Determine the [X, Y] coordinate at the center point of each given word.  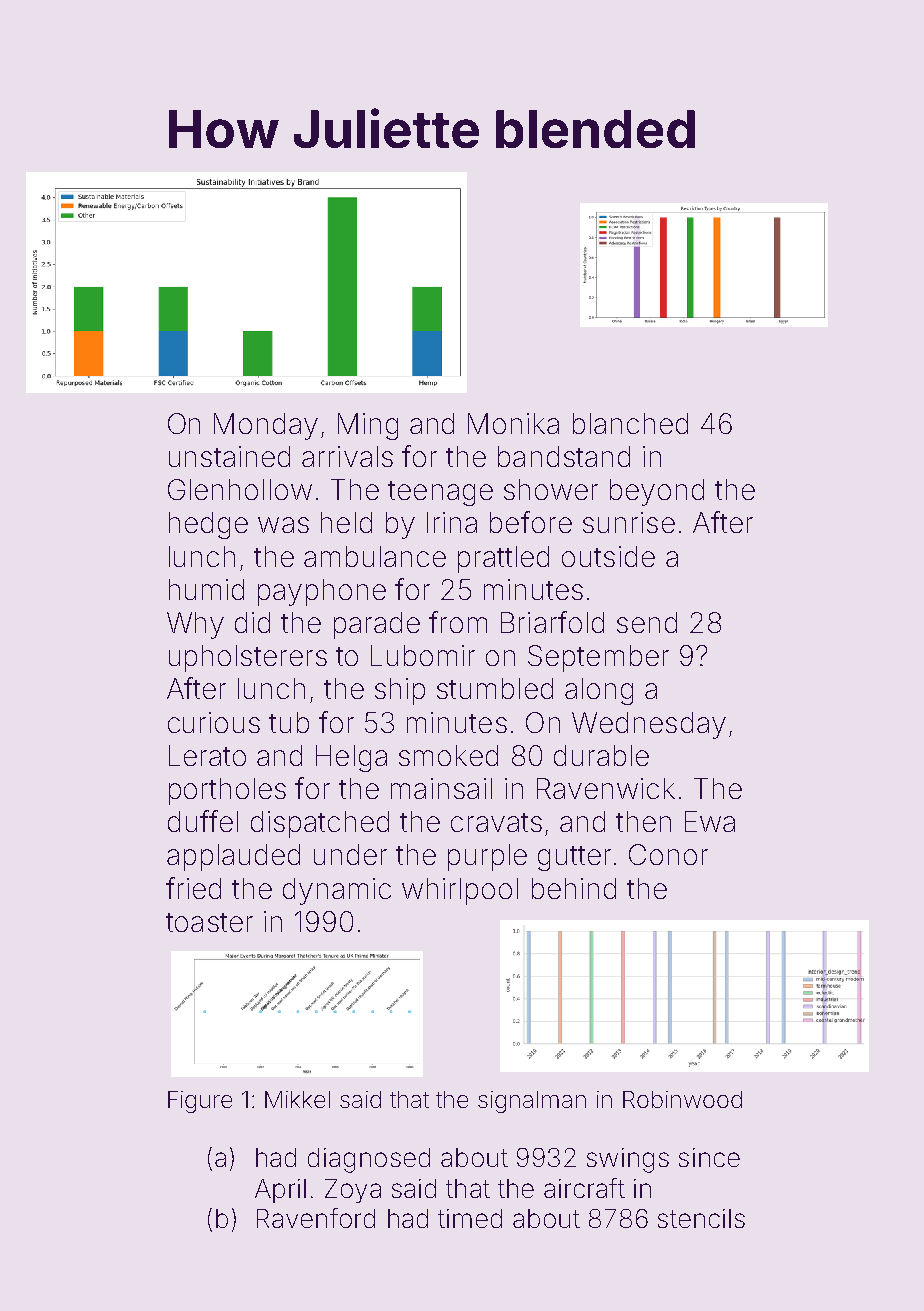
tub [289, 722]
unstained [229, 456]
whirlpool [460, 891]
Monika [513, 423]
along [599, 691]
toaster [209, 922]
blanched [630, 423]
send [647, 622]
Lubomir [423, 655]
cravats [496, 822]
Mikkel [297, 1099]
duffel [203, 821]
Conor [668, 854]
